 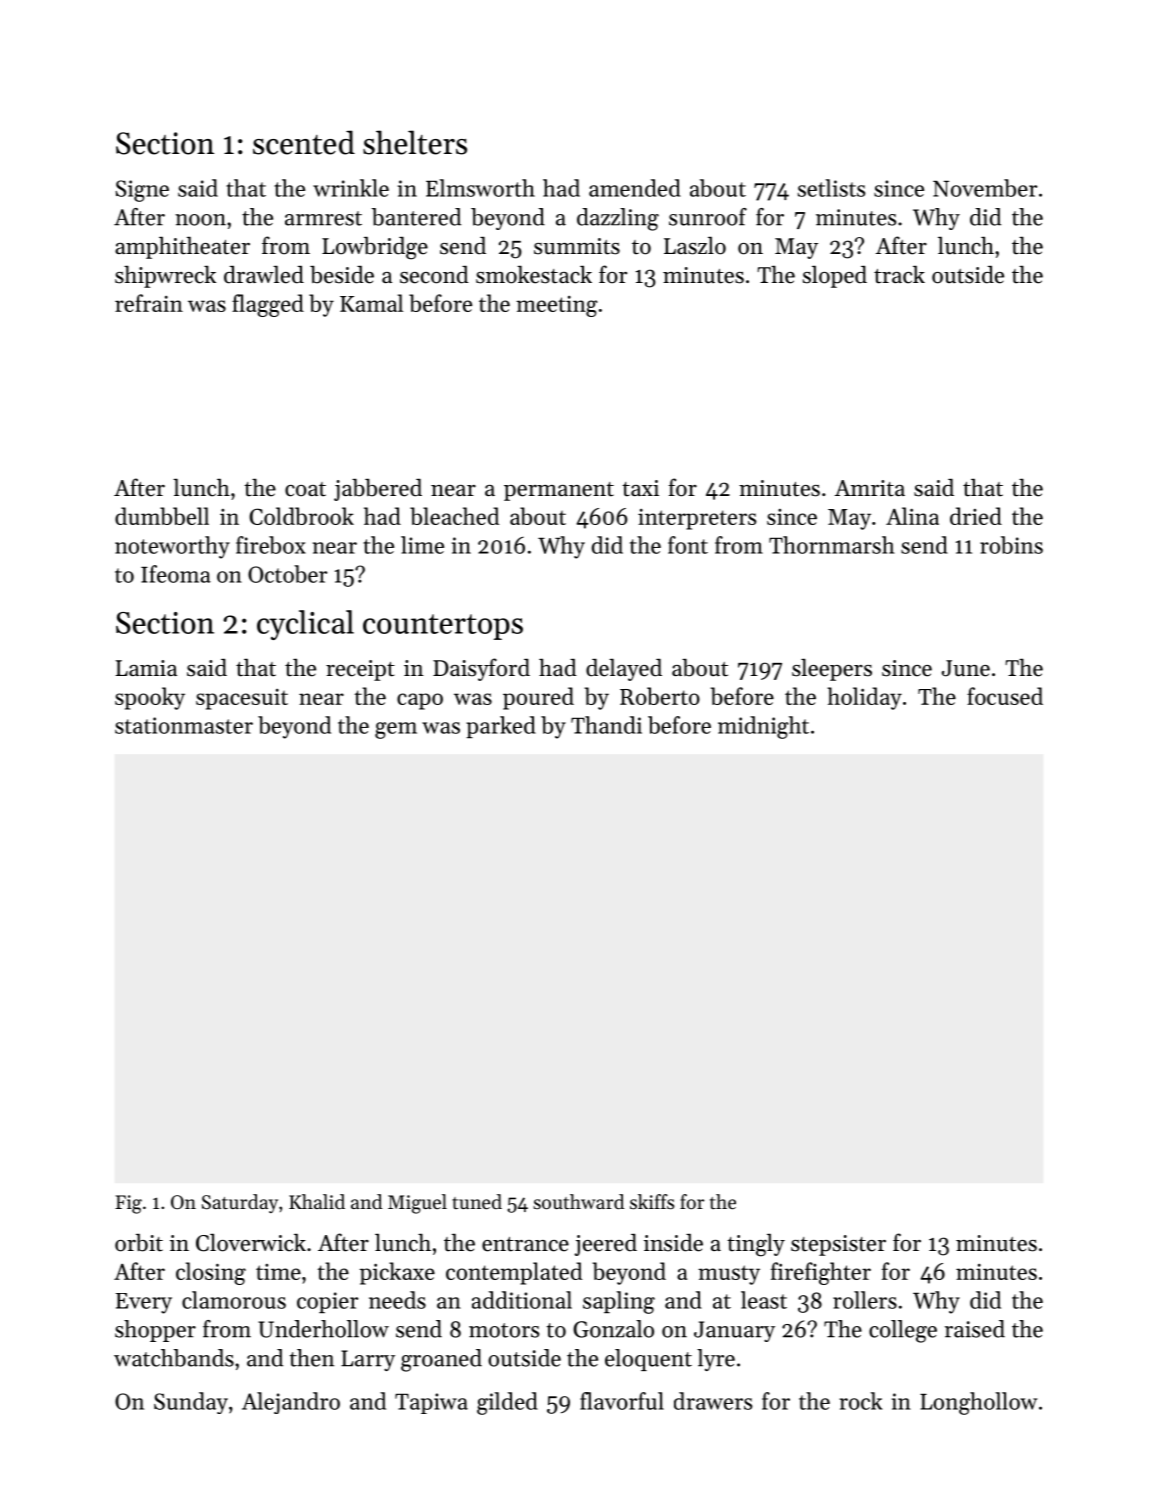 I want to click on Alejandro, so click(x=291, y=1403).
